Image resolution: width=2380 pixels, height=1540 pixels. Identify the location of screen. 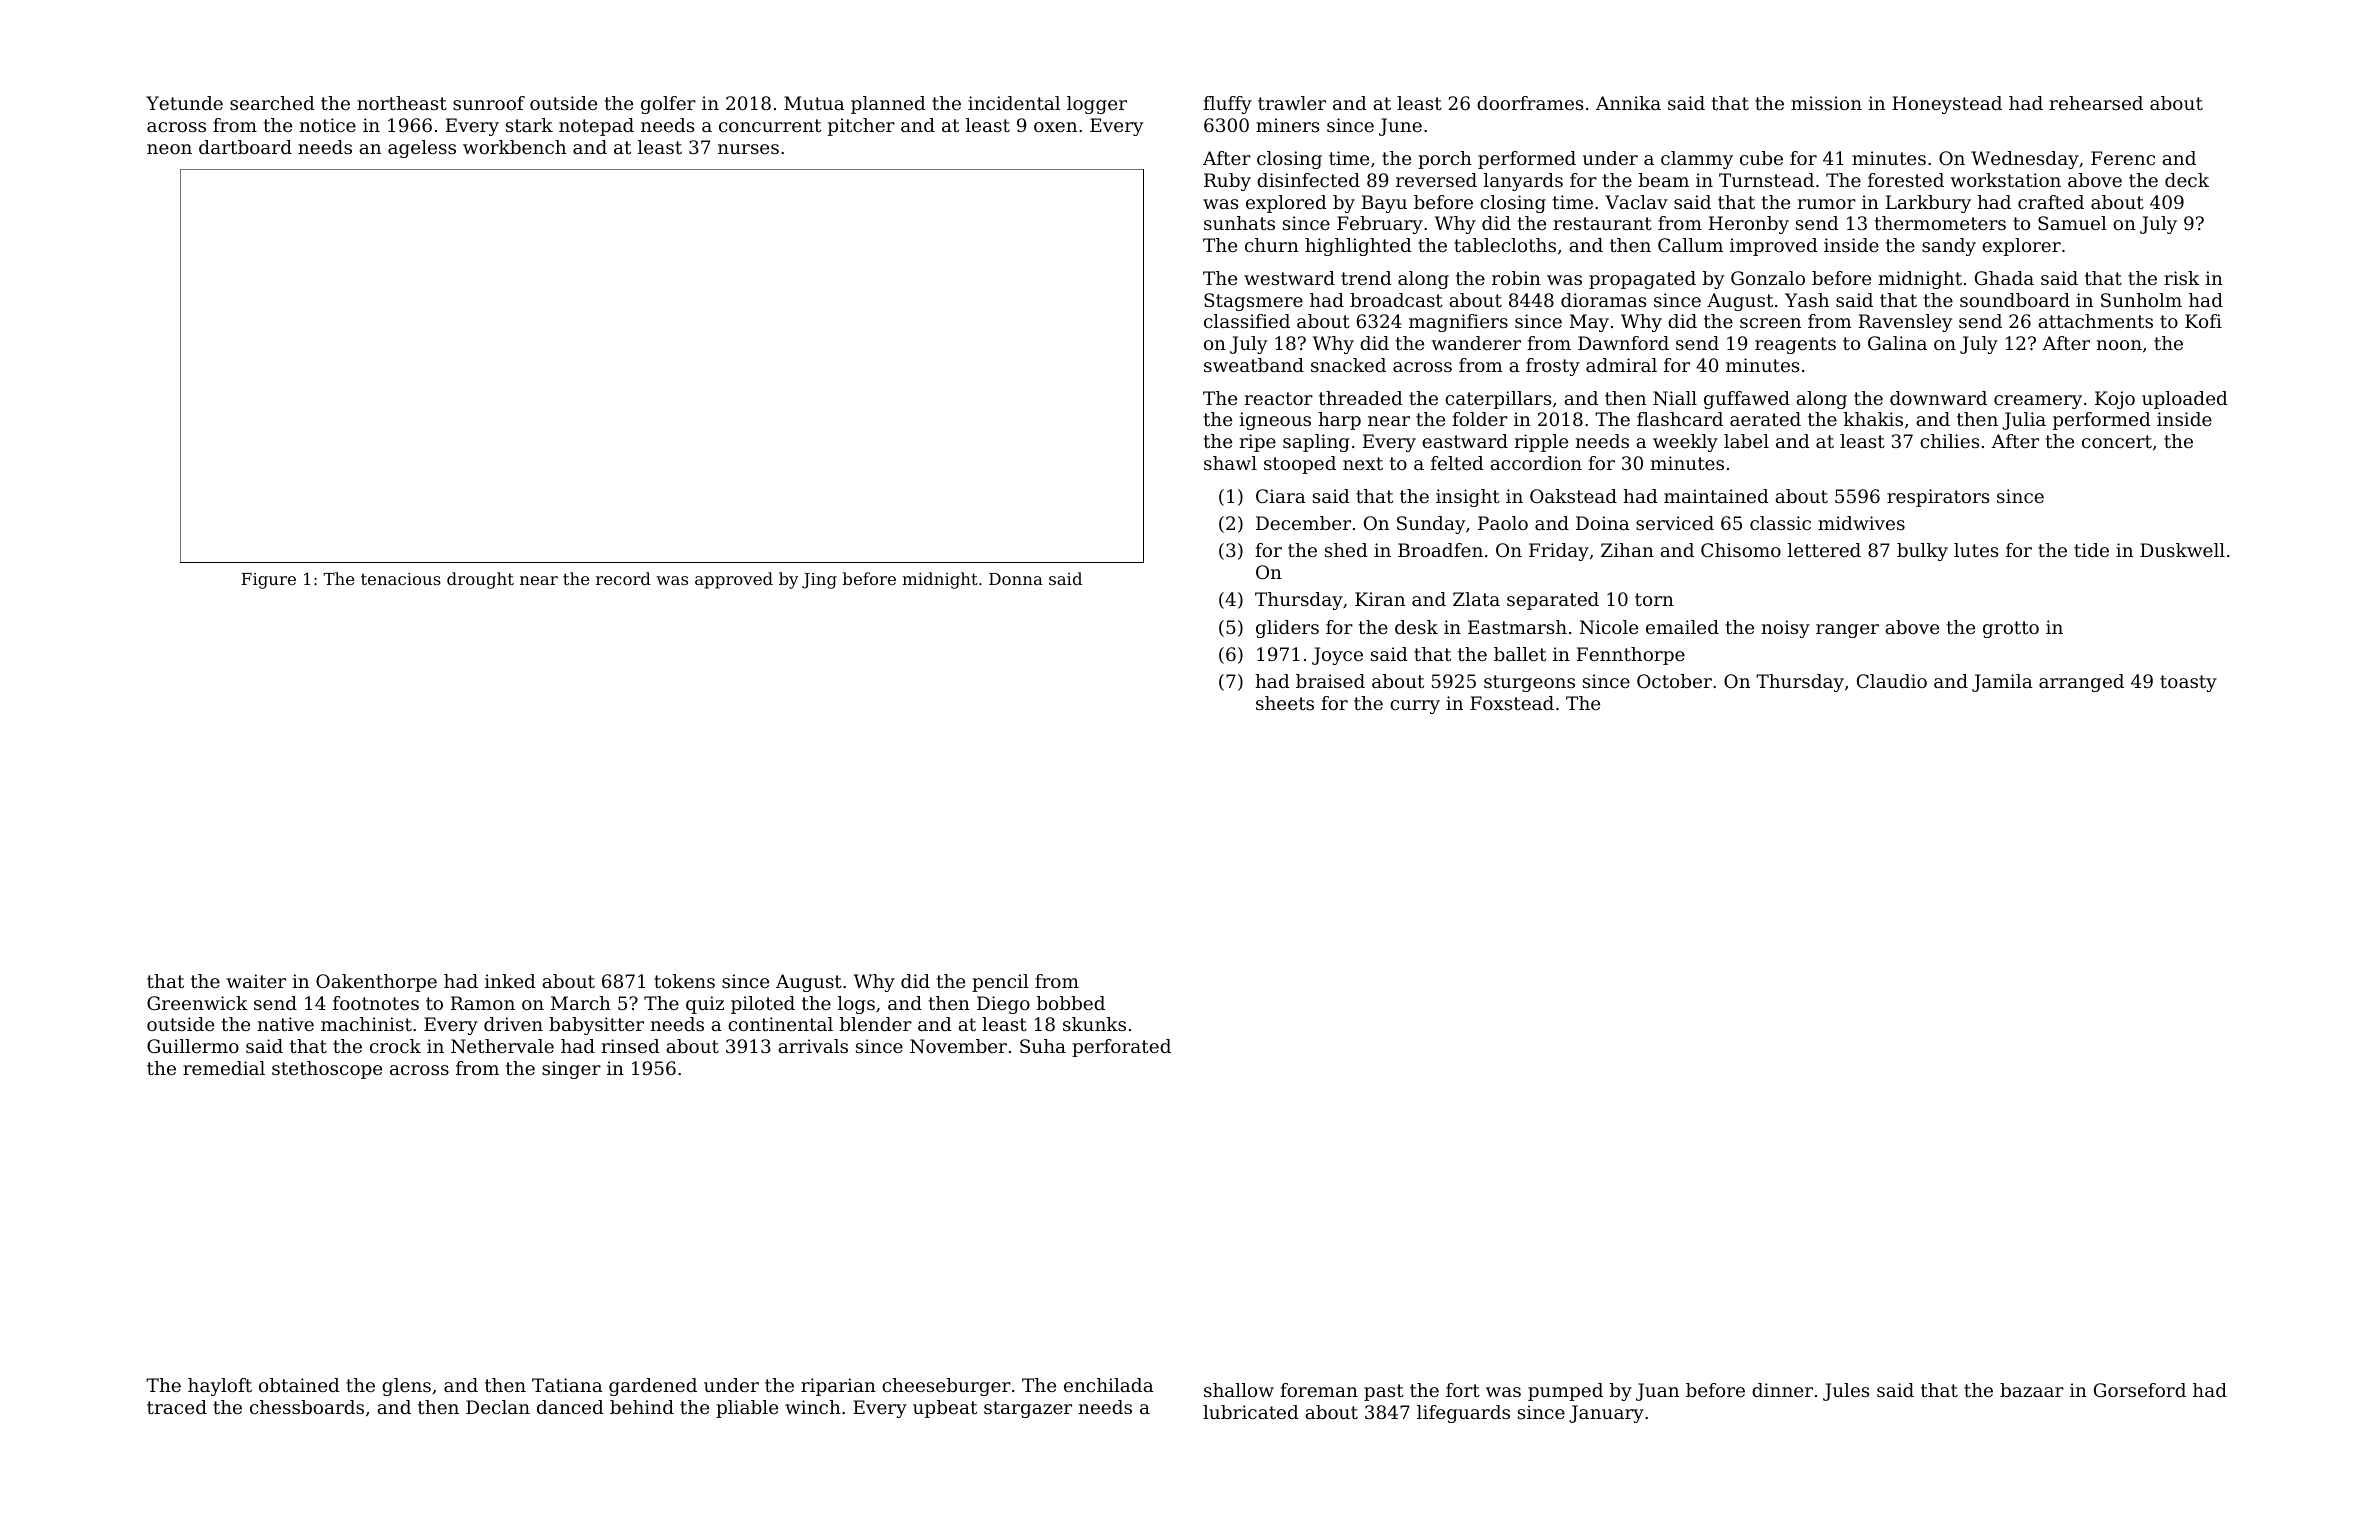
(1770, 323).
